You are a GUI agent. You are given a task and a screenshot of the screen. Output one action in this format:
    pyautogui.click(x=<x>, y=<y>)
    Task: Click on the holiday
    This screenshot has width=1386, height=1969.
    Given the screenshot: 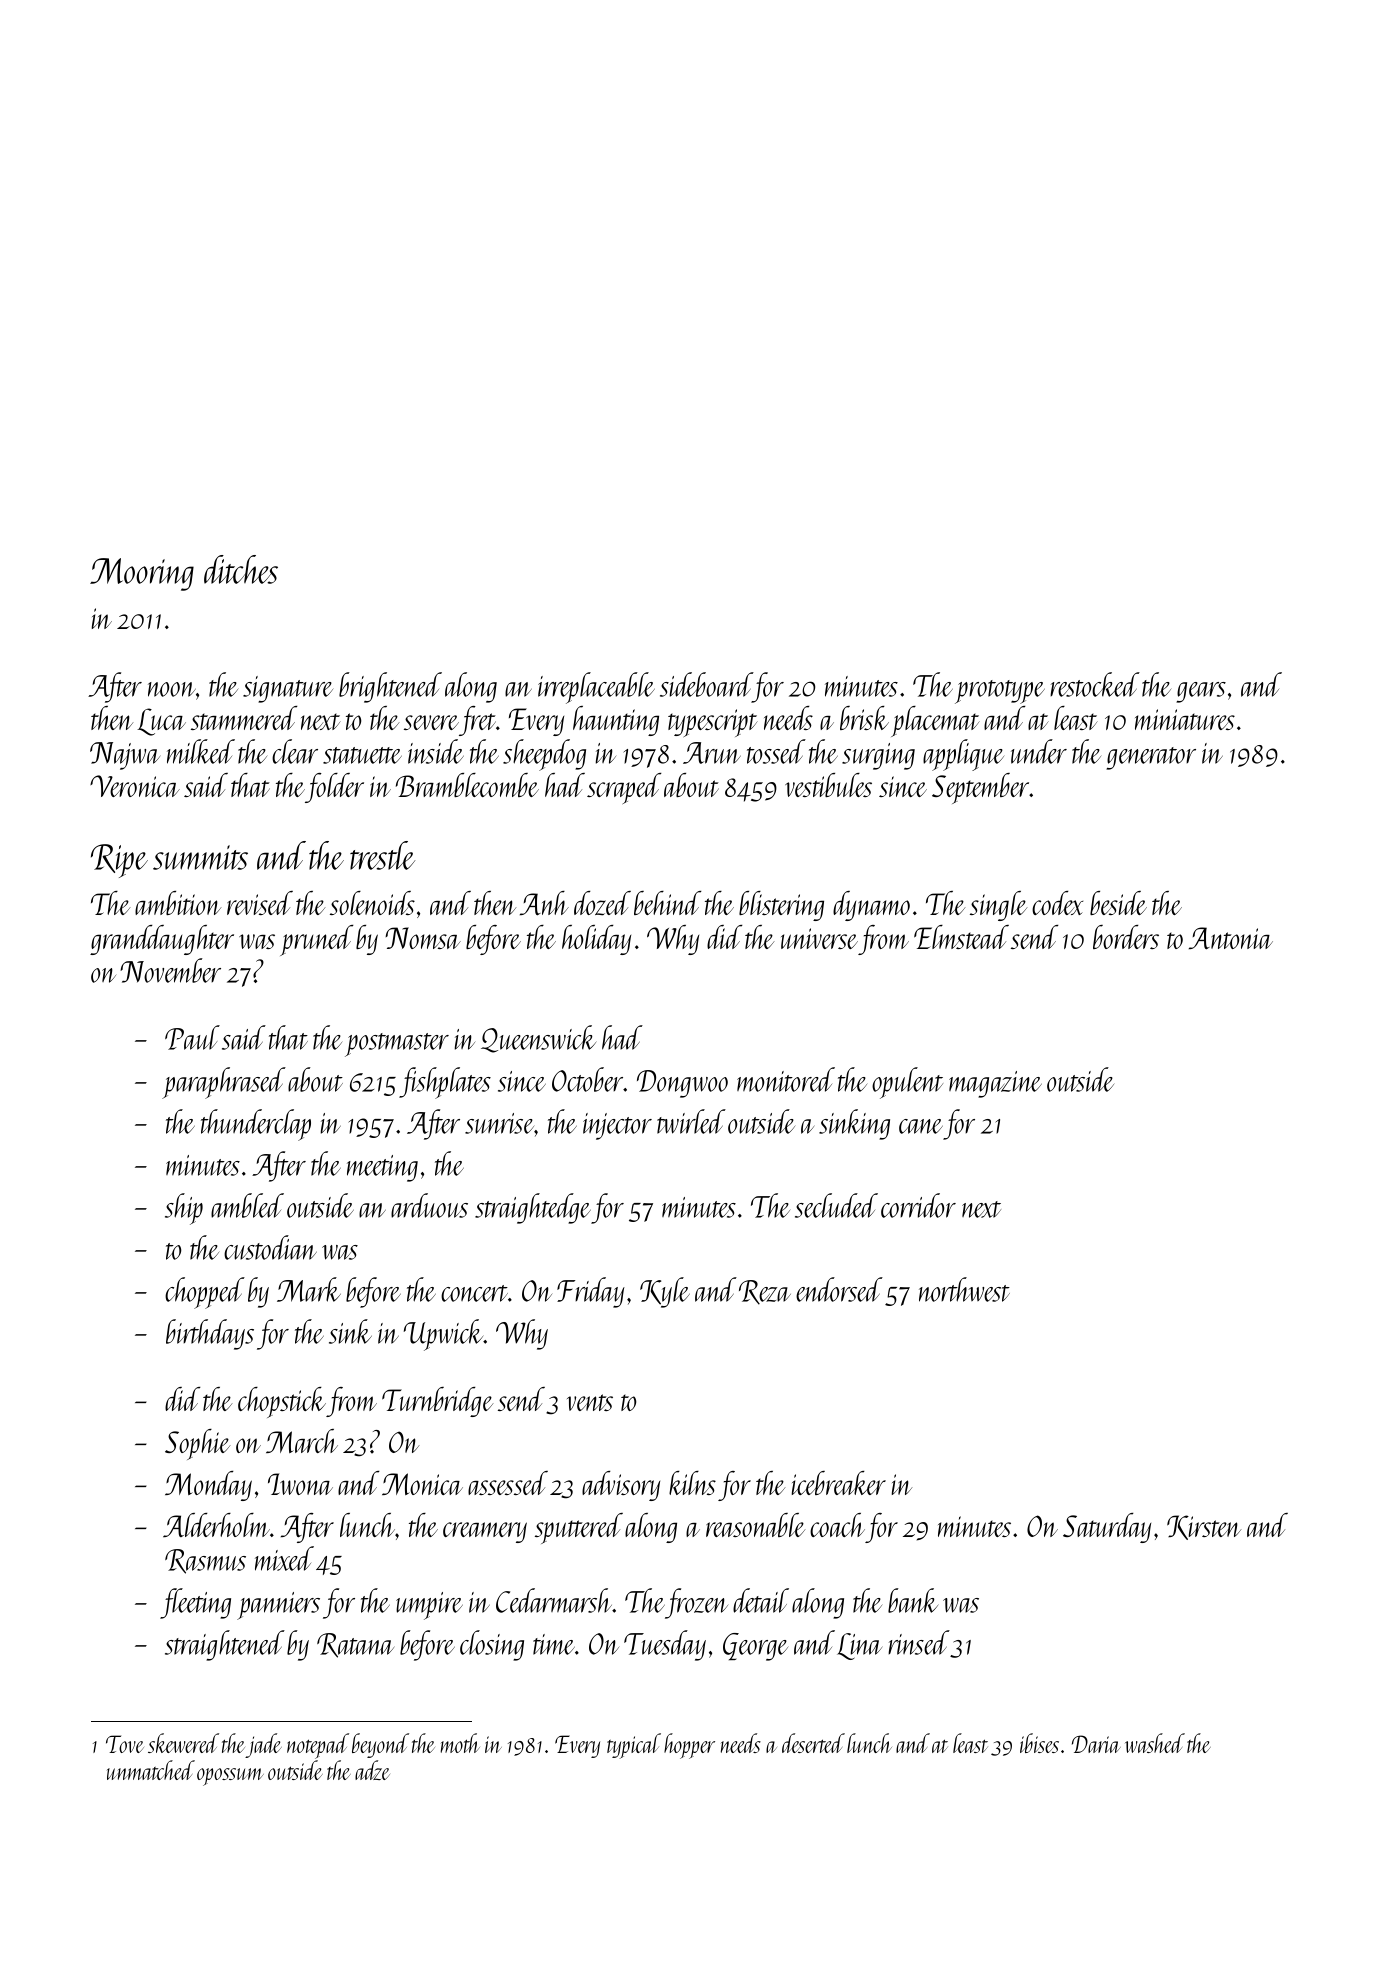 What is the action you would take?
    pyautogui.click(x=596, y=940)
